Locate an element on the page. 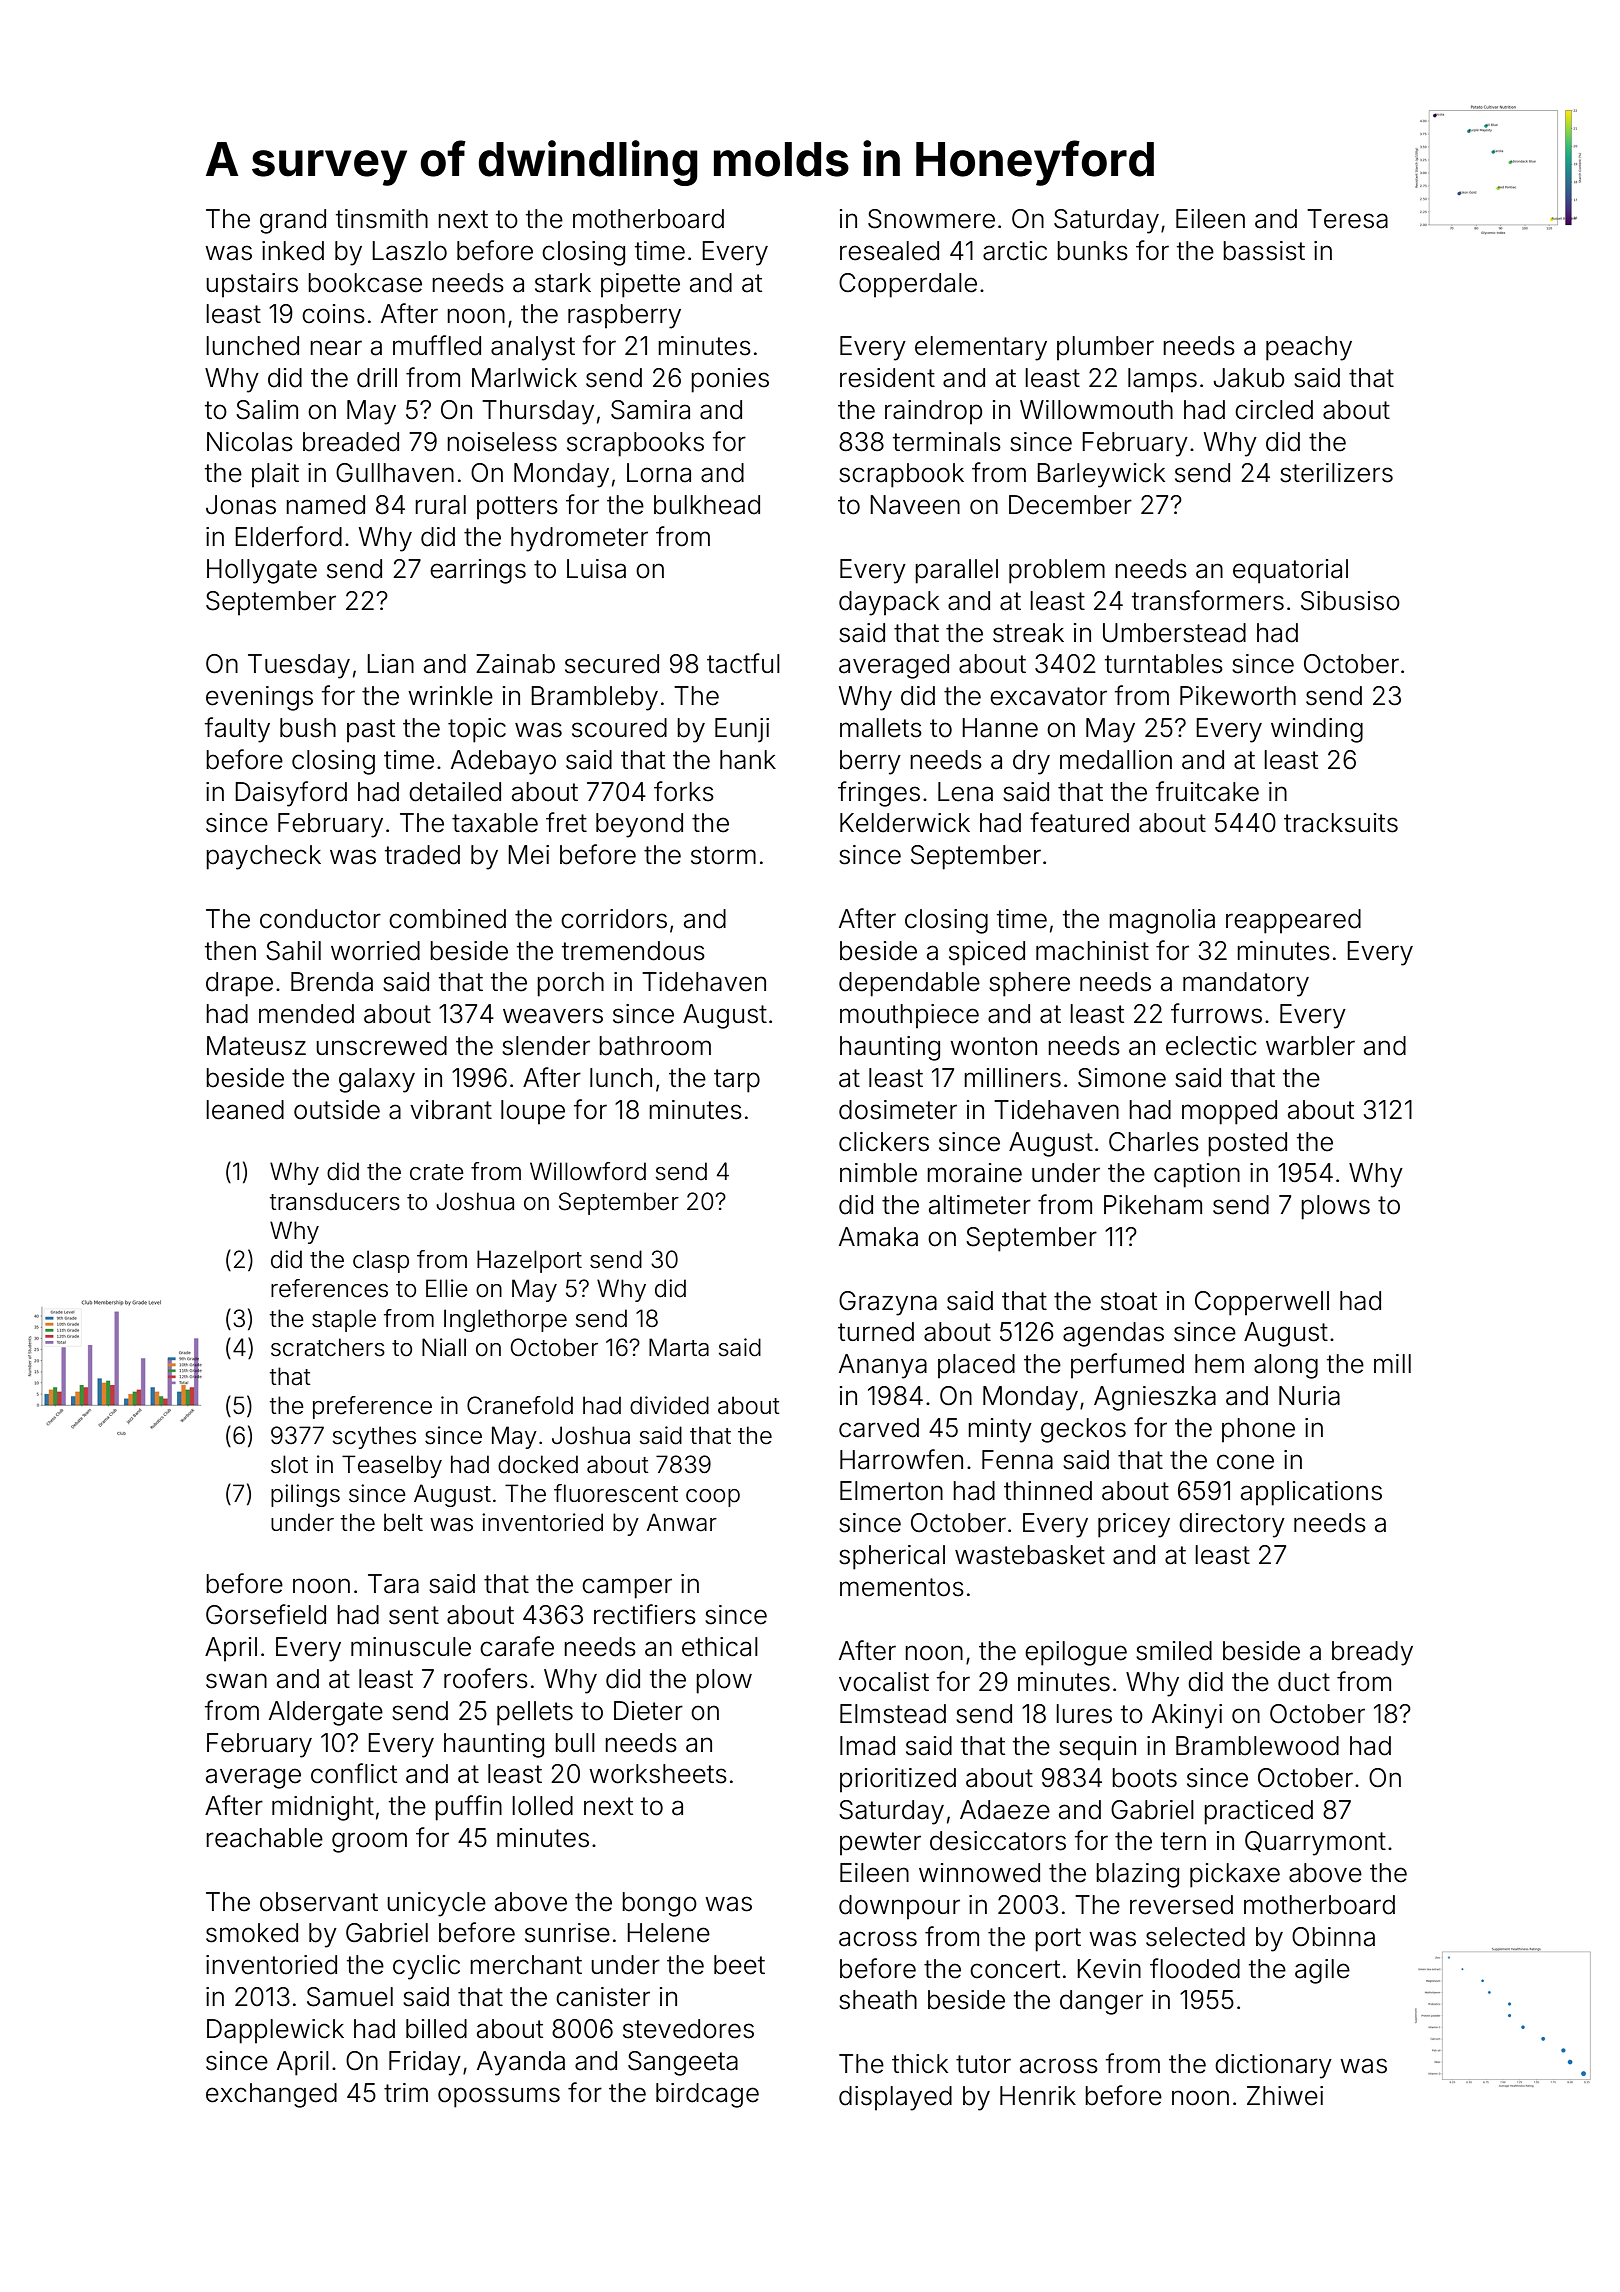  Tara is located at coordinates (393, 1584).
